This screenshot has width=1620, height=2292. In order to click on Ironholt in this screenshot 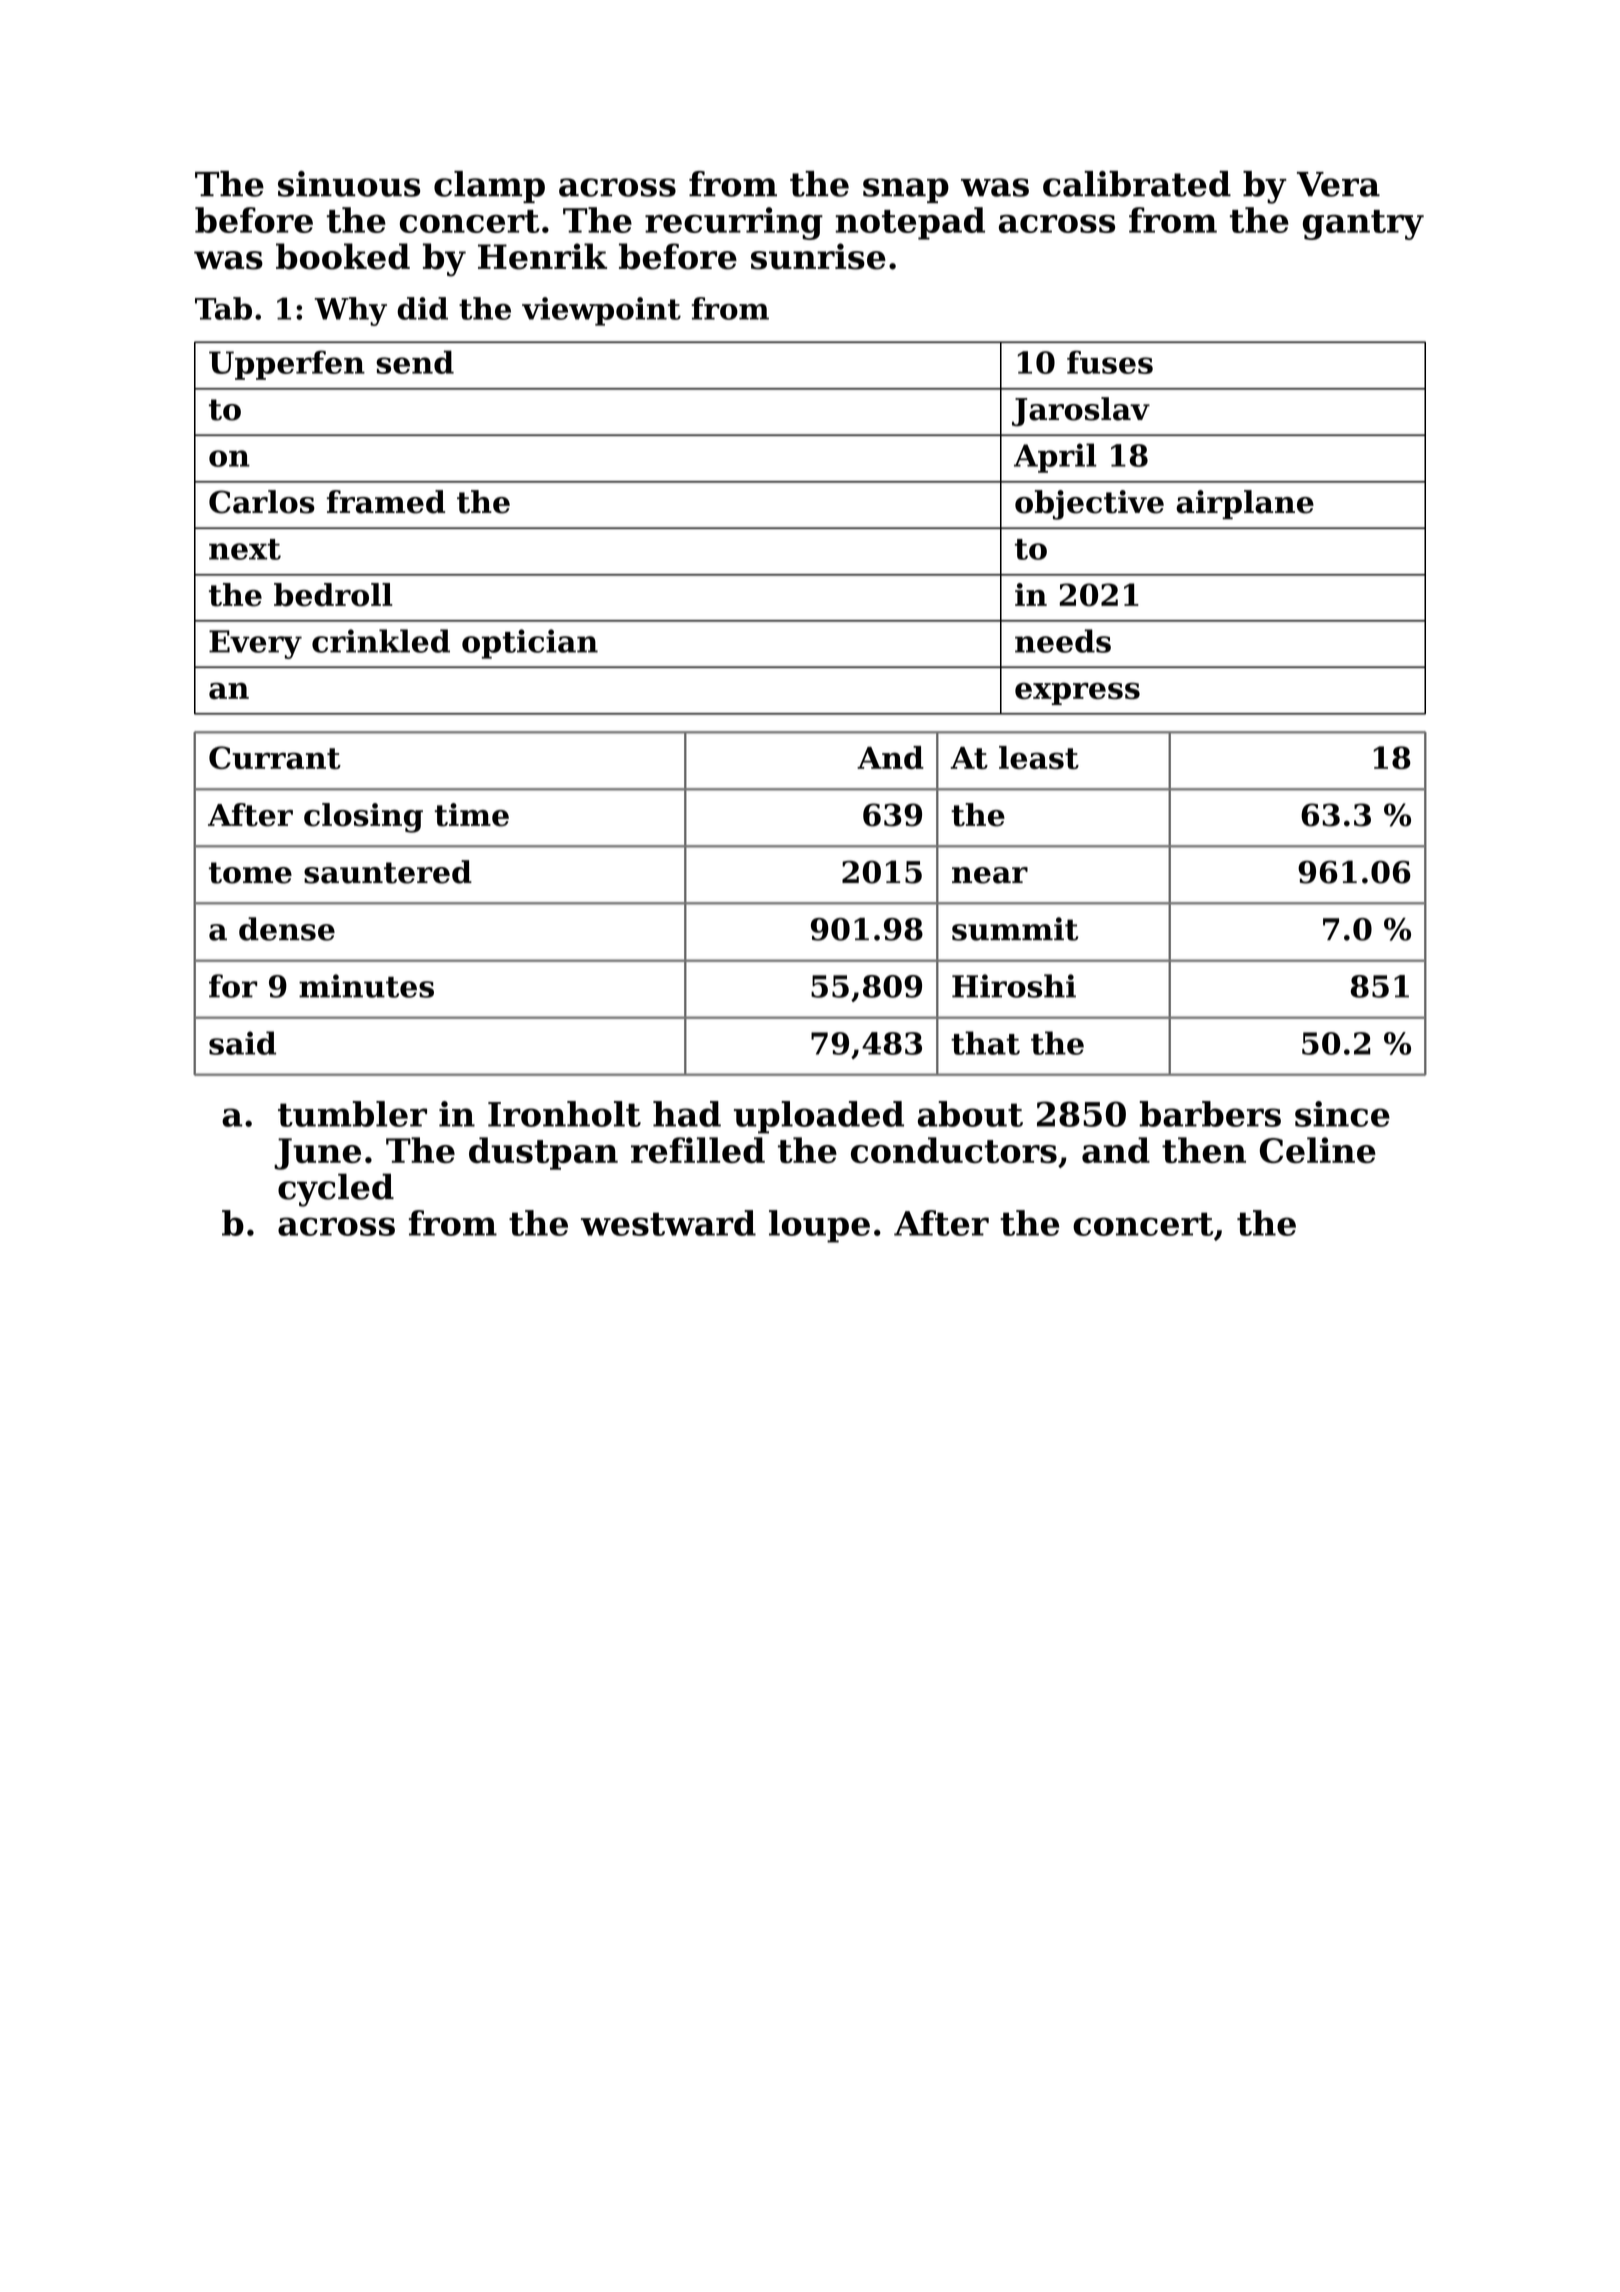, I will do `click(564, 1114)`.
